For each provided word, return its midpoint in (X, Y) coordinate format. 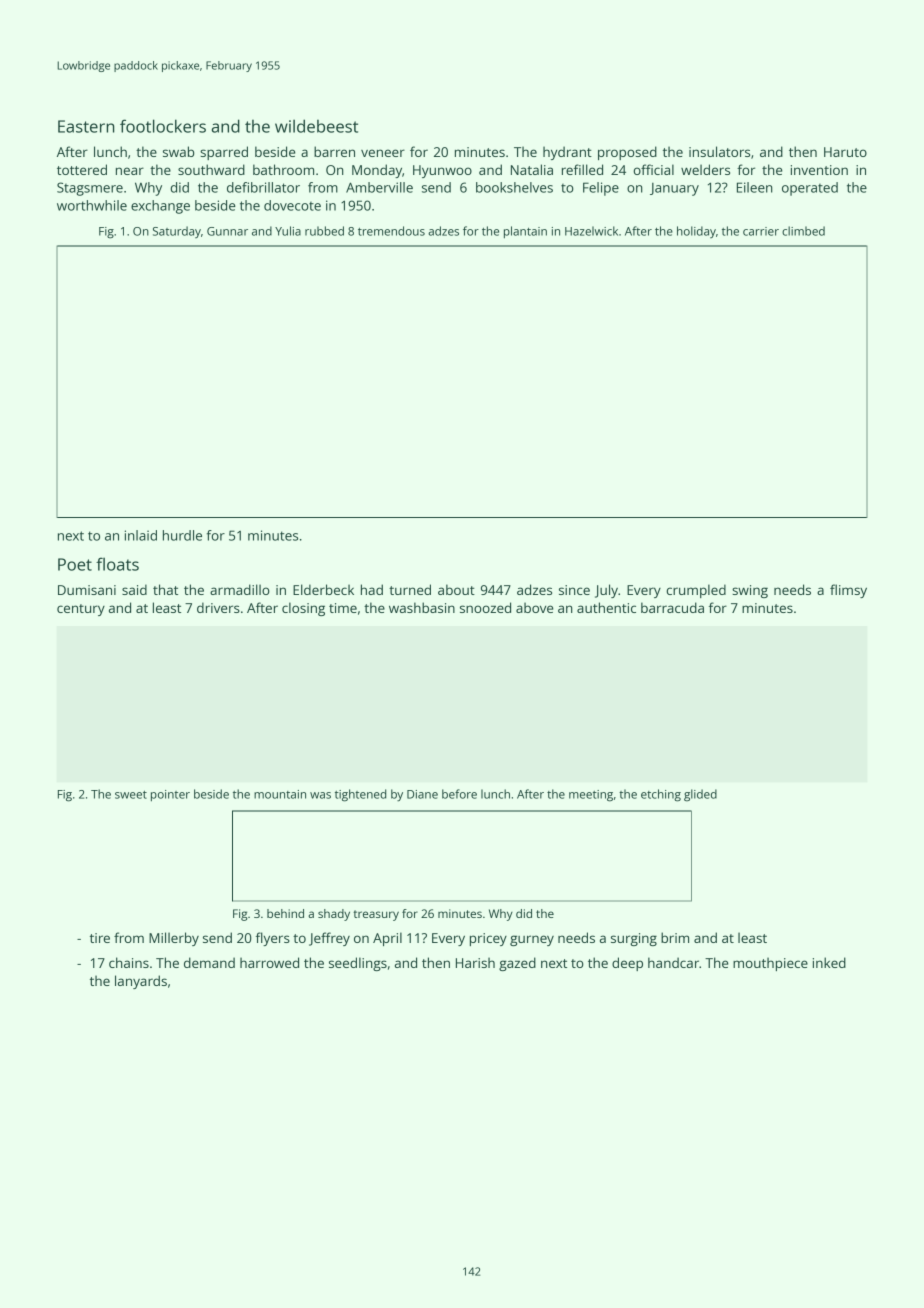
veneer (383, 153)
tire (100, 938)
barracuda (672, 607)
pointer (170, 795)
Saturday (177, 232)
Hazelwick (591, 231)
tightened (360, 795)
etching (661, 795)
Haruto (845, 152)
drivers (218, 607)
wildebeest (316, 126)
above (534, 607)
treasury (376, 915)
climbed (803, 231)
